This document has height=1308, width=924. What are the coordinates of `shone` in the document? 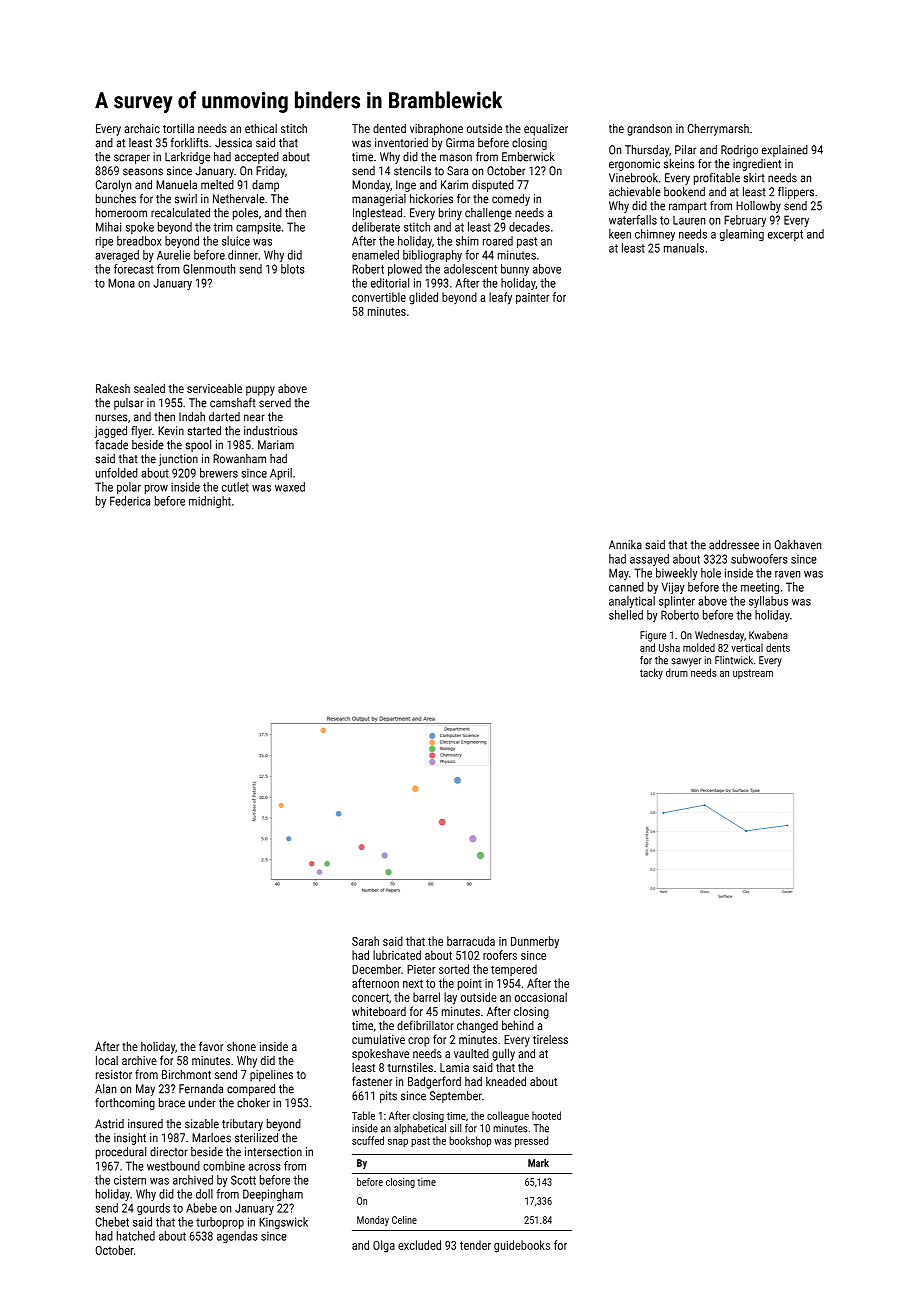 It's located at (241, 1046).
